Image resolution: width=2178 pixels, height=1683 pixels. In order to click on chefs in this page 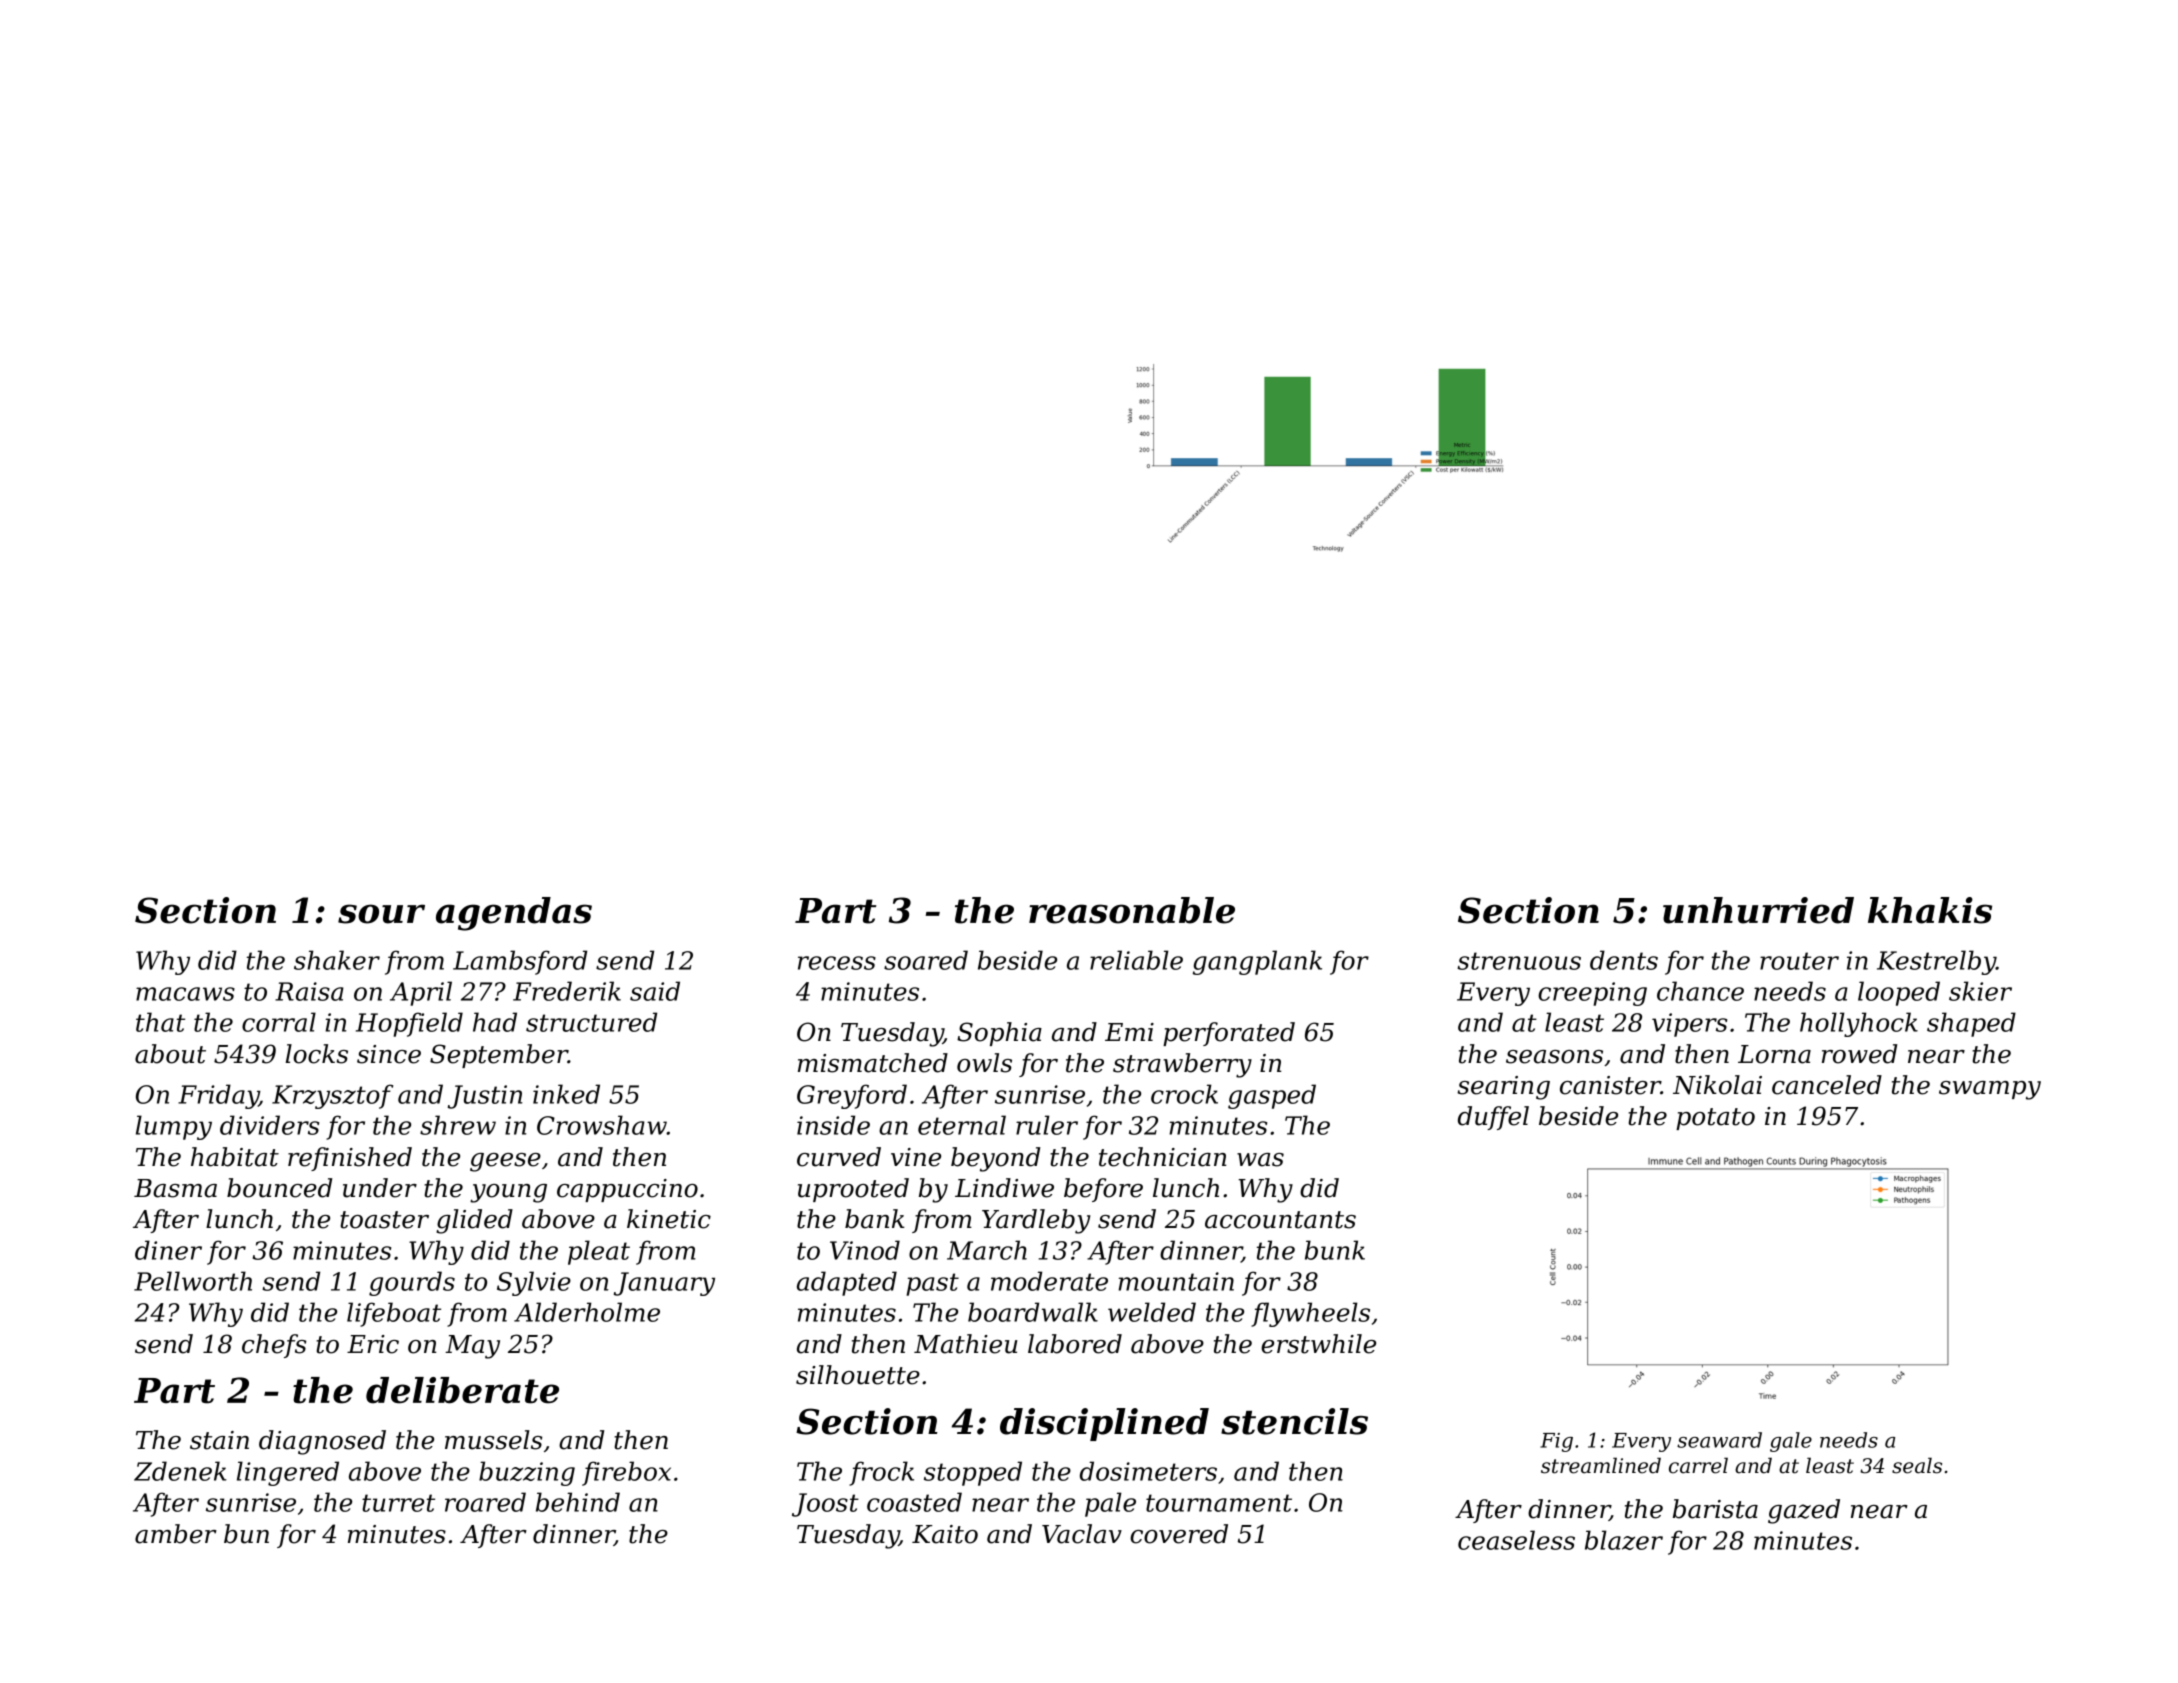, I will do `click(274, 1346)`.
